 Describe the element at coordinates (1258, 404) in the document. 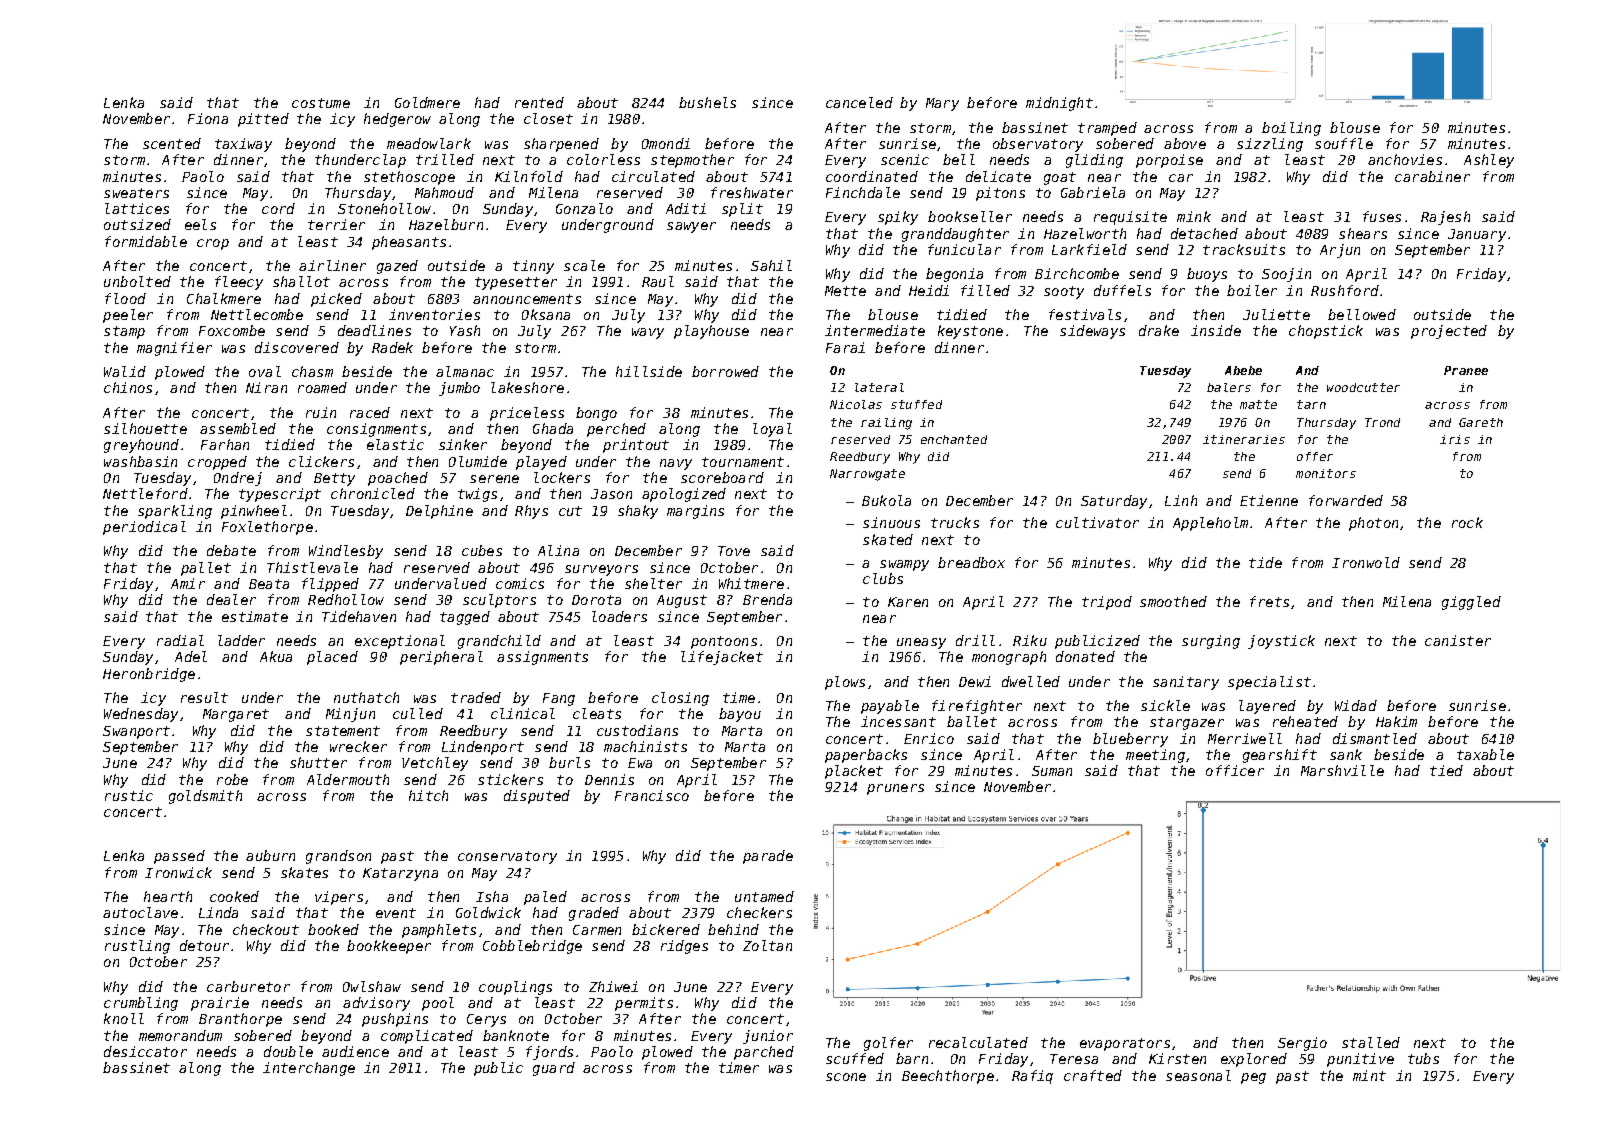

I see `matte` at that location.
